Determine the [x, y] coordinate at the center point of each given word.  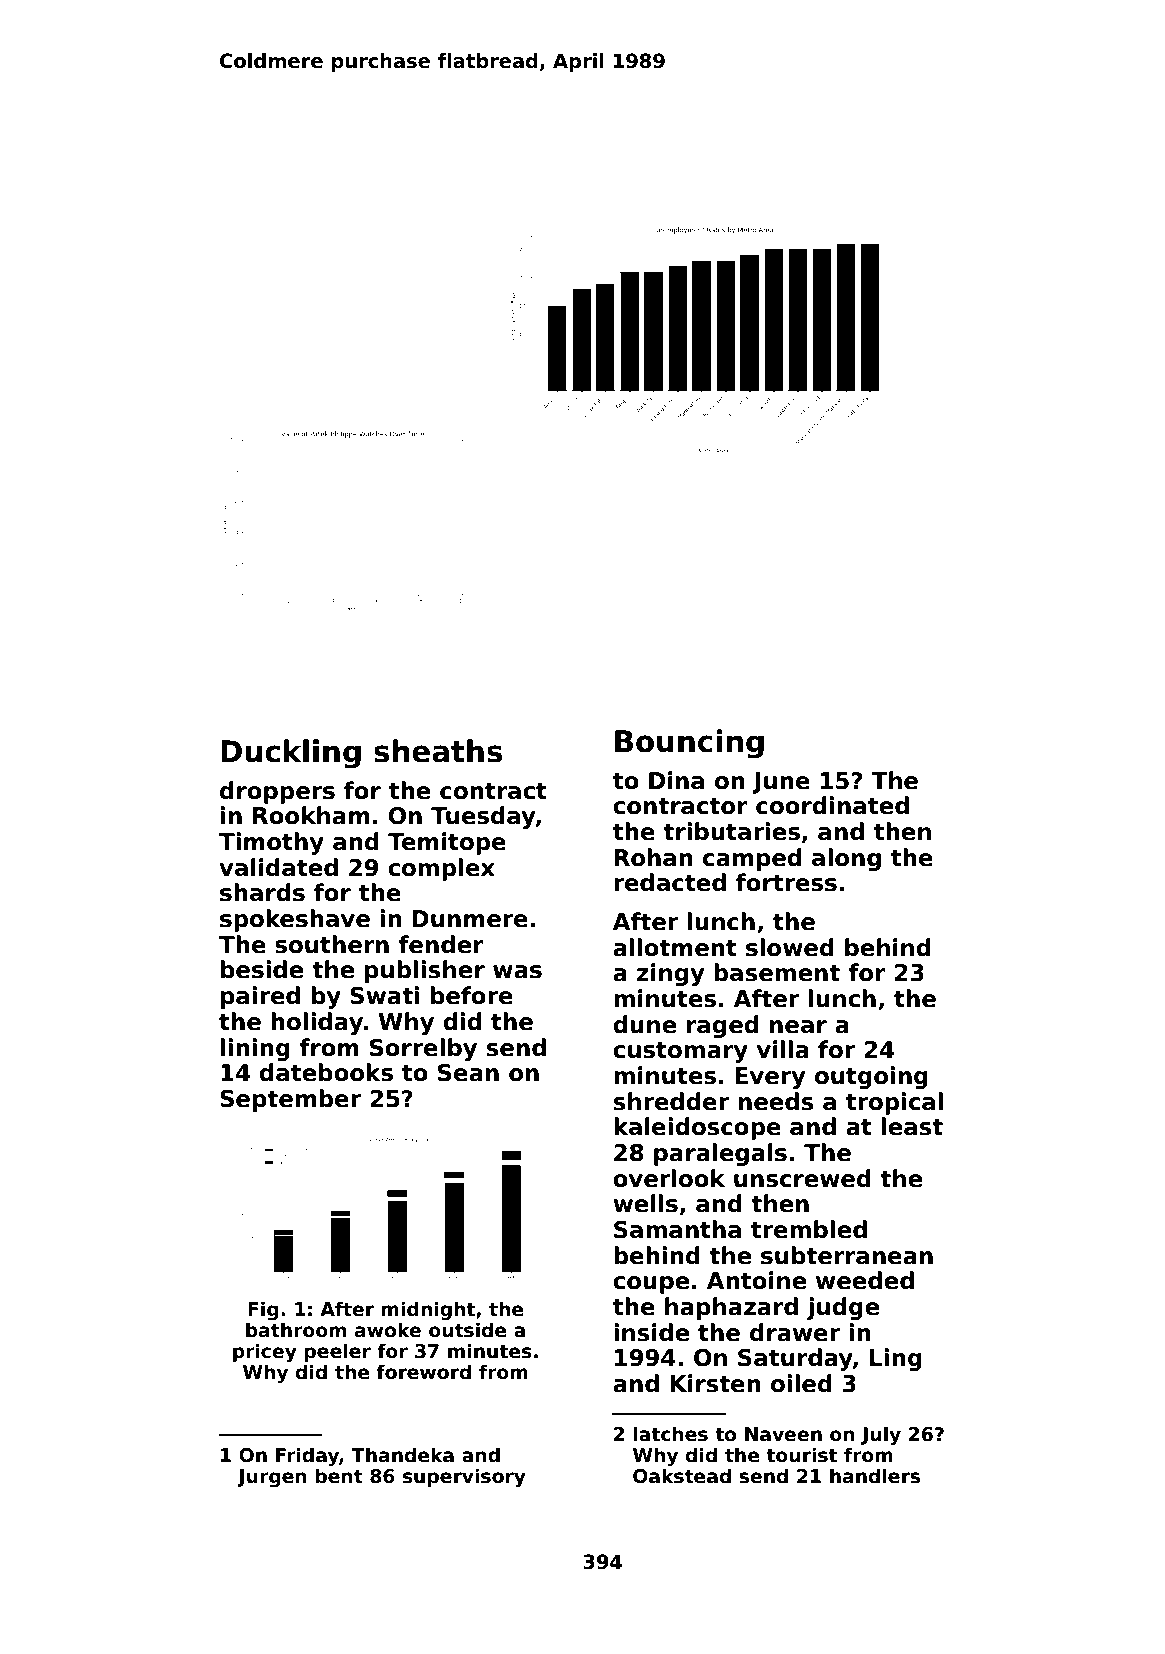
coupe [651, 1285]
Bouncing [689, 744]
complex [441, 869]
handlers [875, 1476]
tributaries [731, 831]
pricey [265, 1352]
